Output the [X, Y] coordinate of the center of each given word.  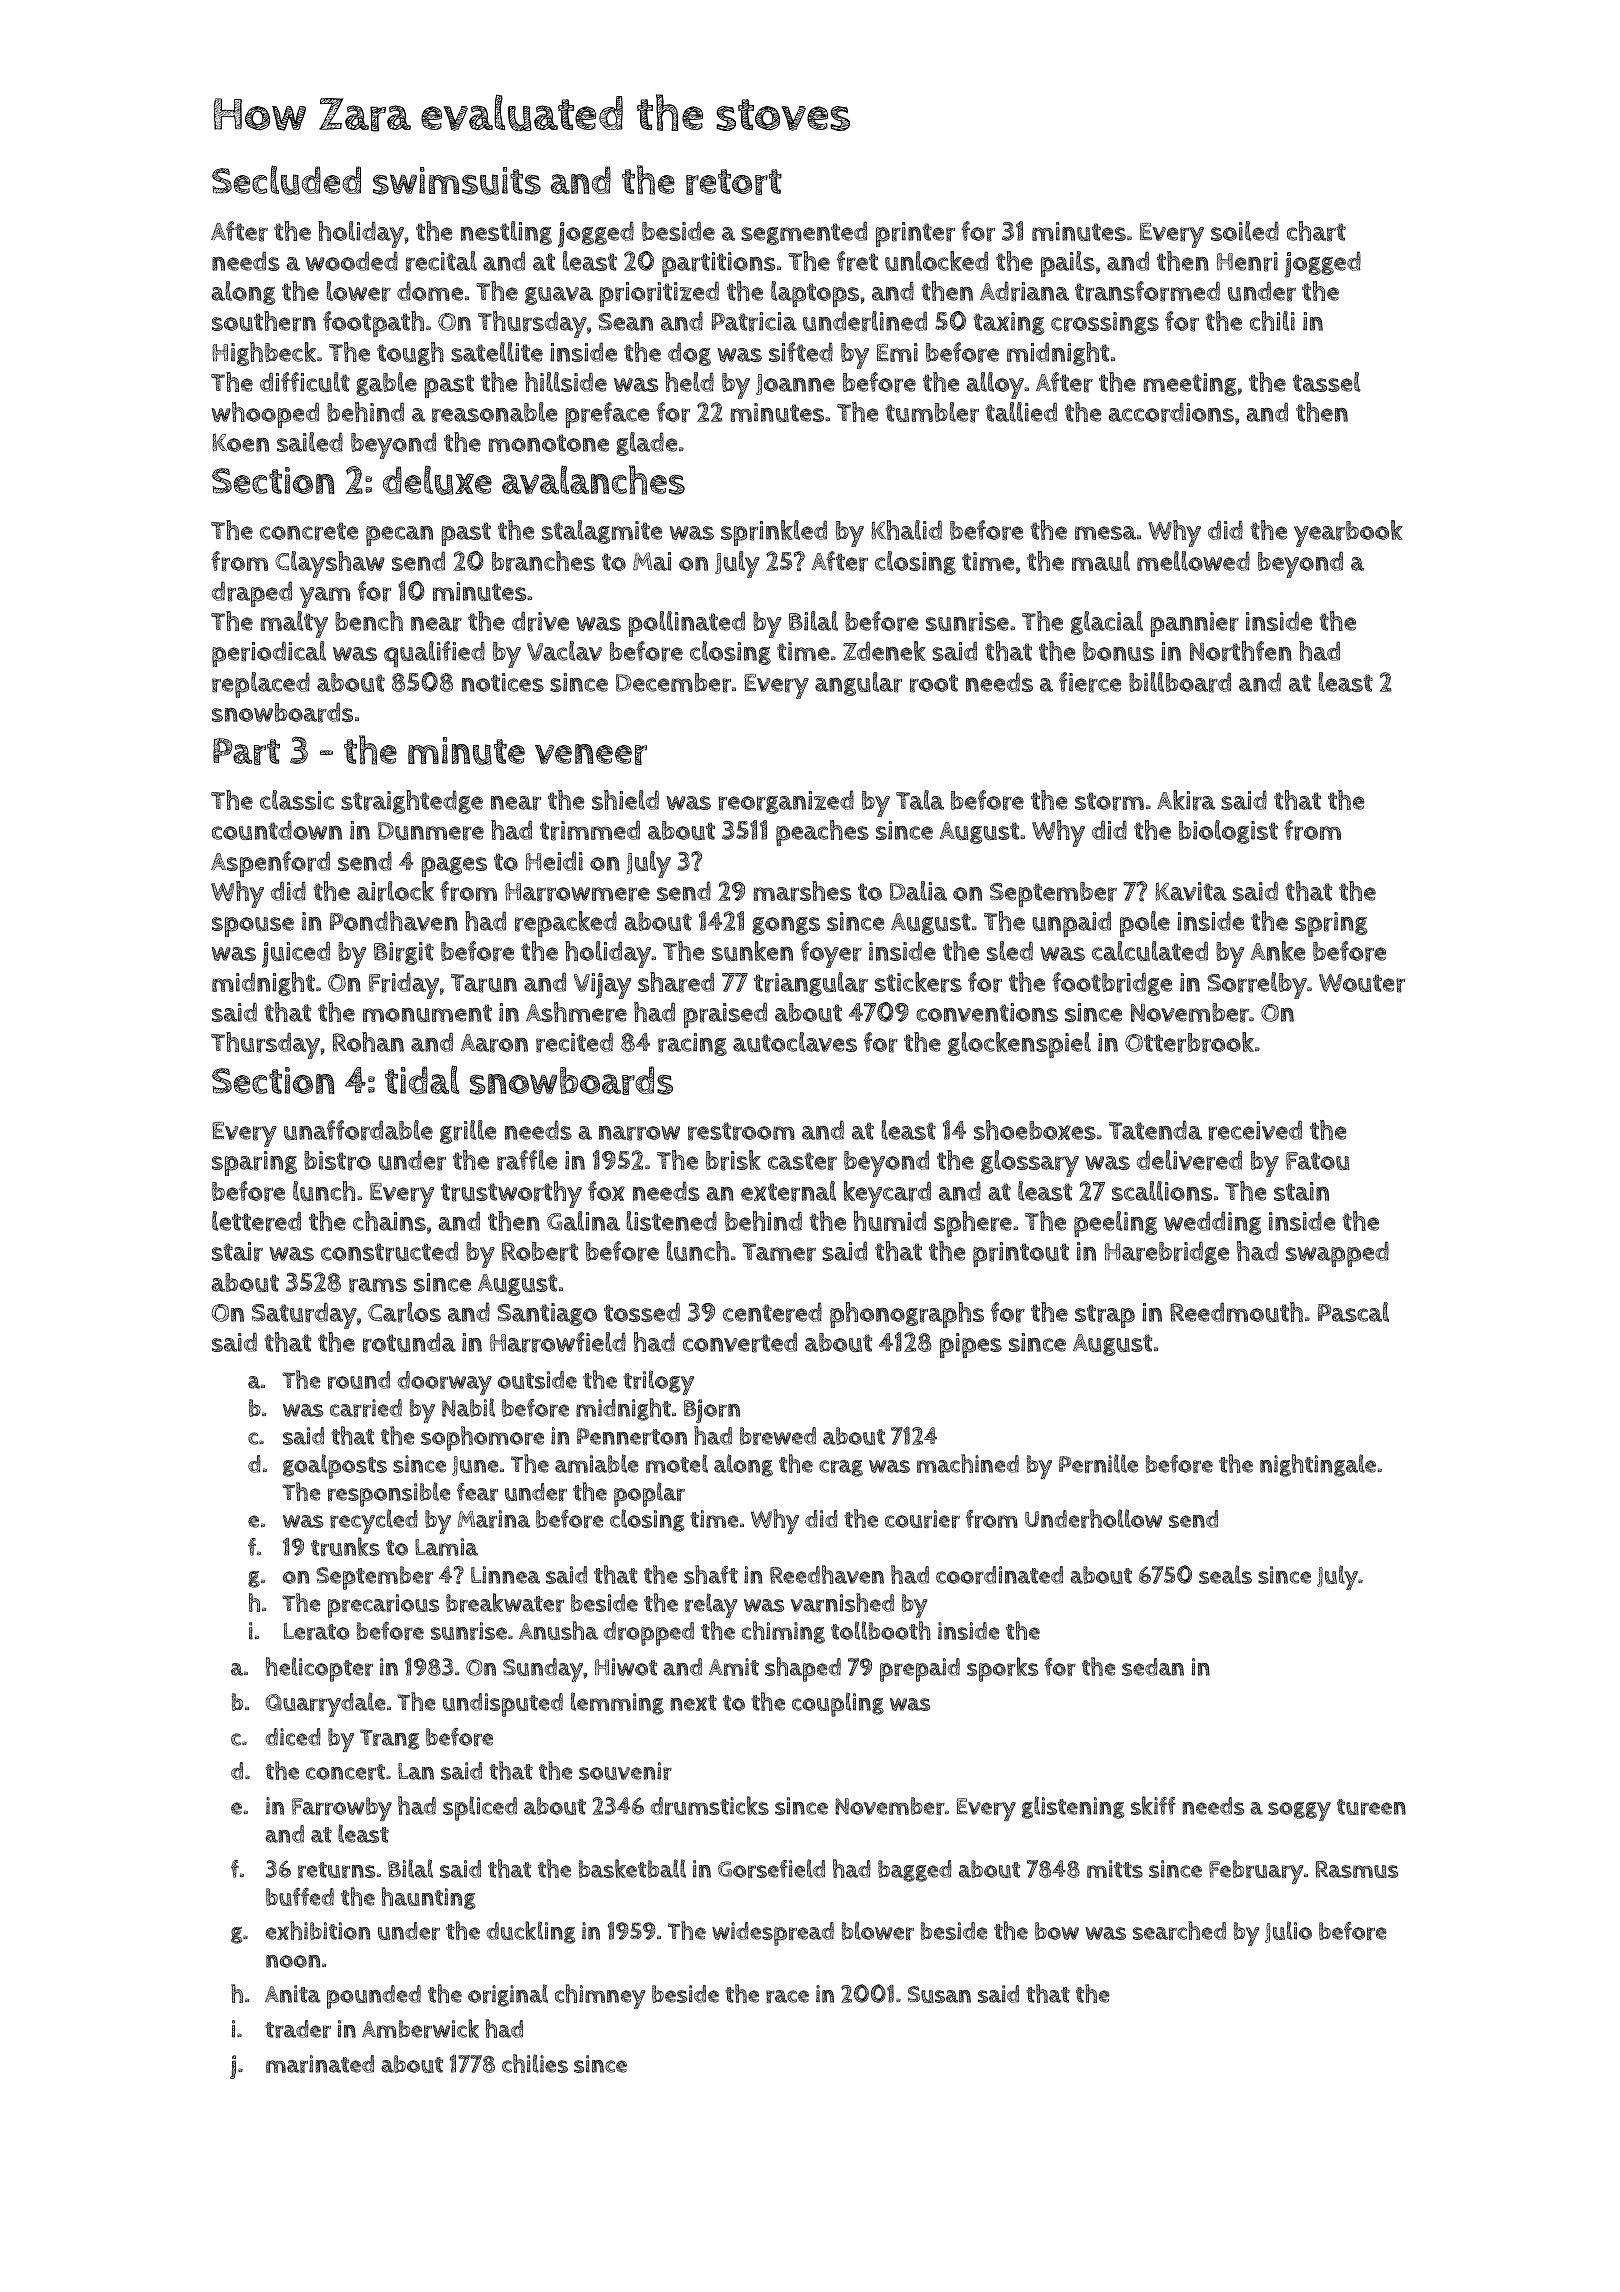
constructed [389, 1251]
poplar [649, 1494]
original [508, 1995]
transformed [1147, 291]
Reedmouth [1236, 1312]
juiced [296, 954]
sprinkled [774, 533]
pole [1145, 924]
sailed [310, 442]
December [673, 683]
